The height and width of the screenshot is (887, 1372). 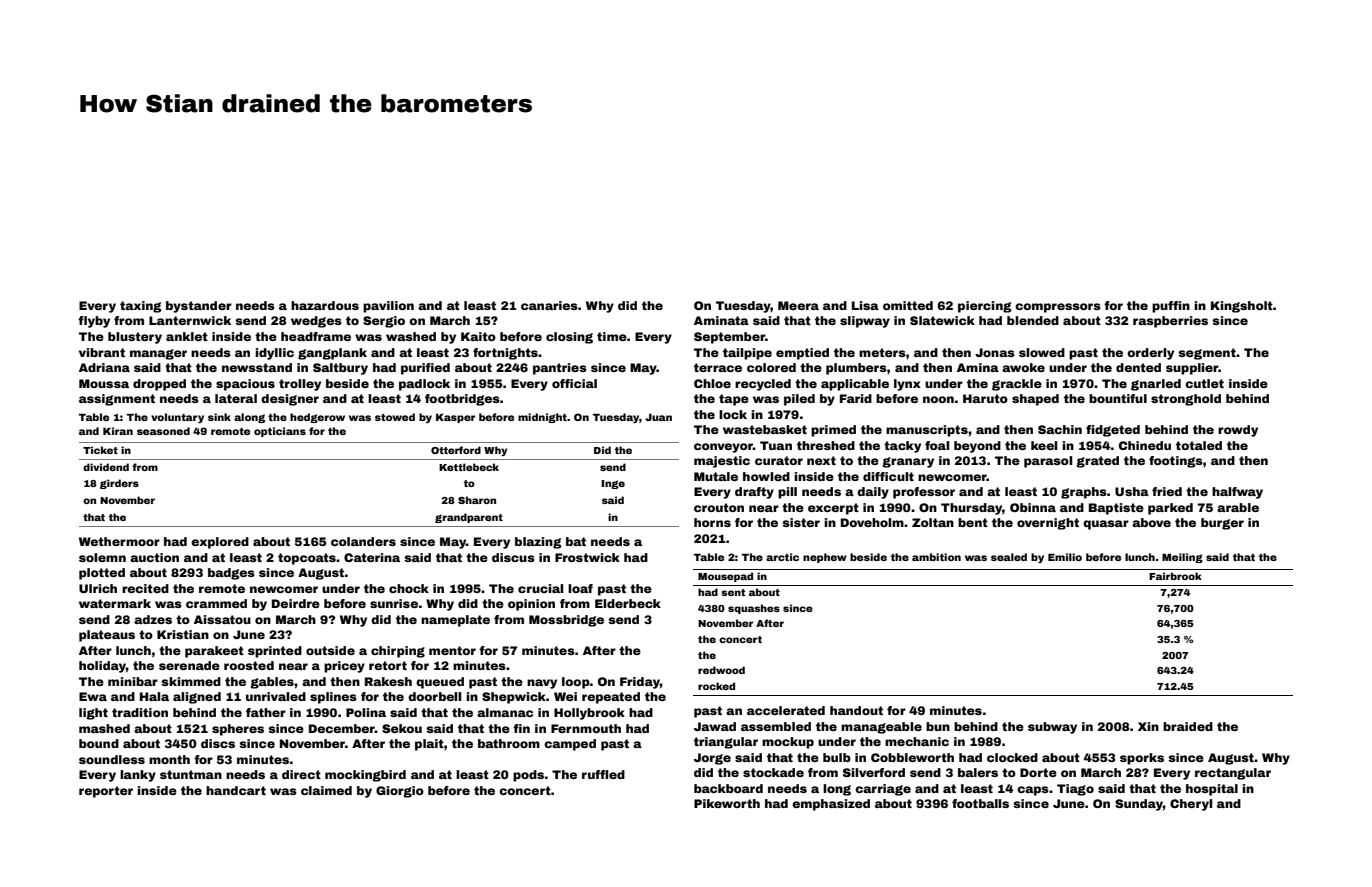 What do you see at coordinates (549, 305) in the screenshot?
I see `canaries` at bounding box center [549, 305].
